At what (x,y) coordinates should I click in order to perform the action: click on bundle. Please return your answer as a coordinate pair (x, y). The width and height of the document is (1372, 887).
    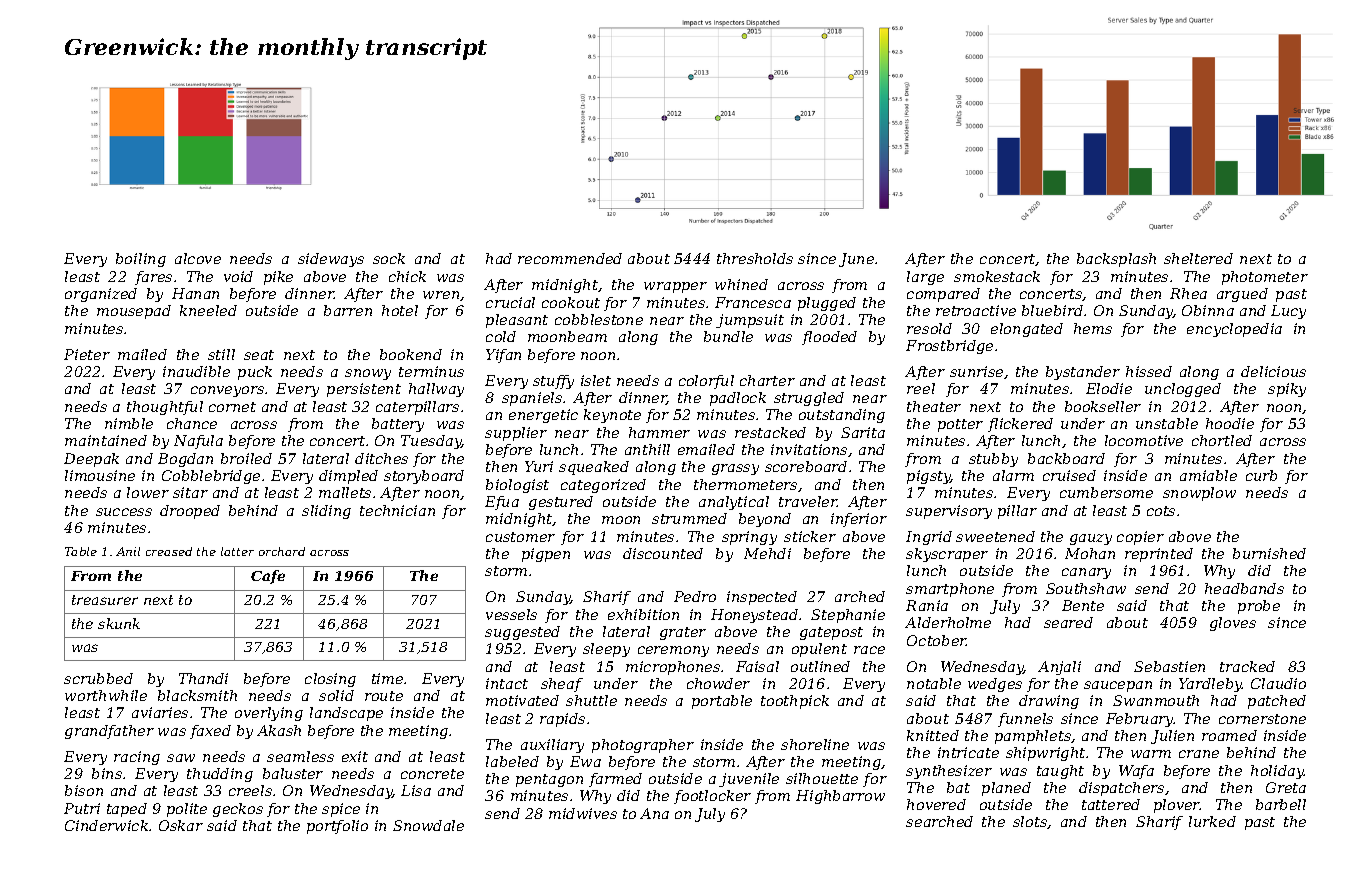
    Looking at the image, I should click on (728, 336).
